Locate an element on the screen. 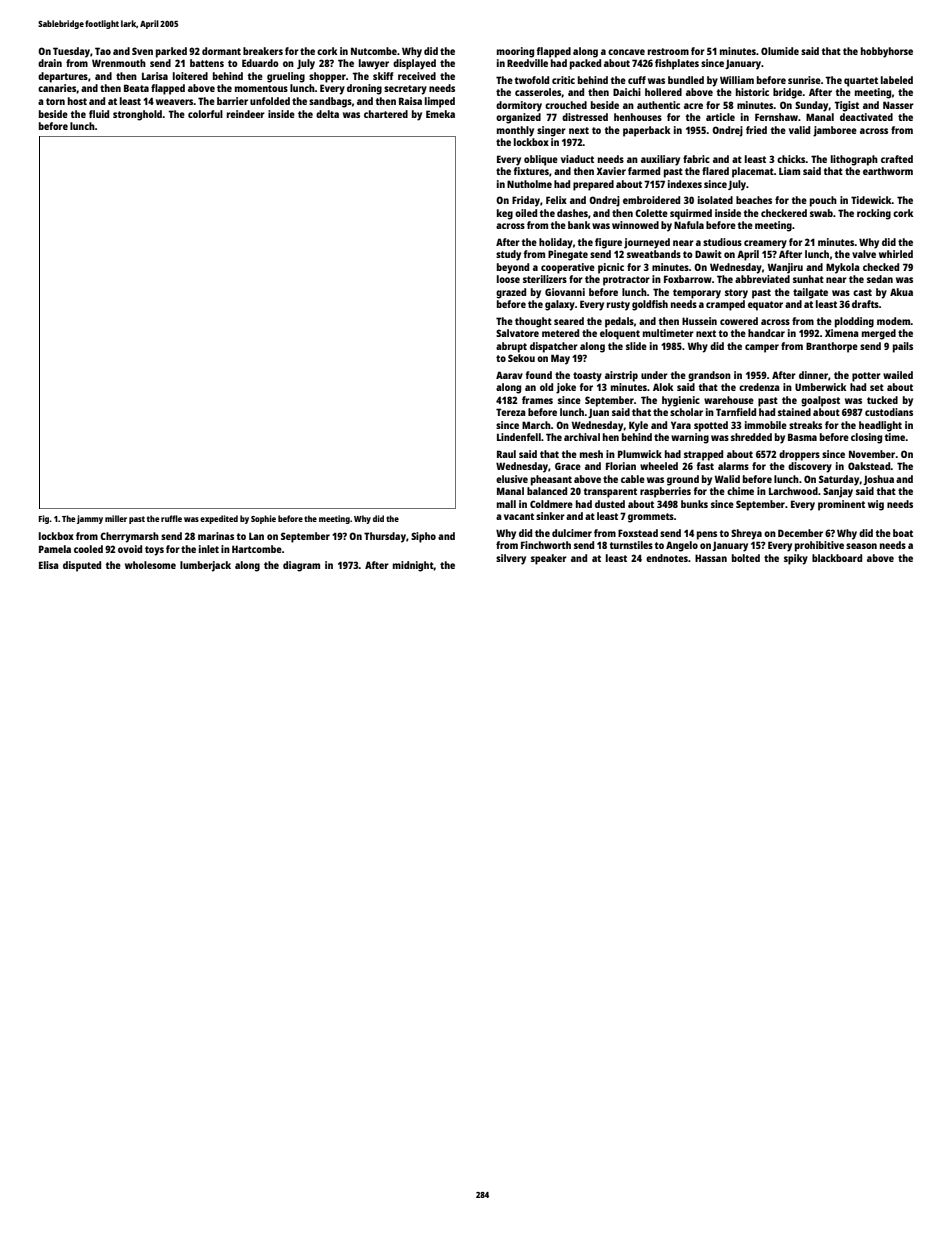 Image resolution: width=952 pixels, height=1233 pixels. dormant is located at coordinates (221, 51).
